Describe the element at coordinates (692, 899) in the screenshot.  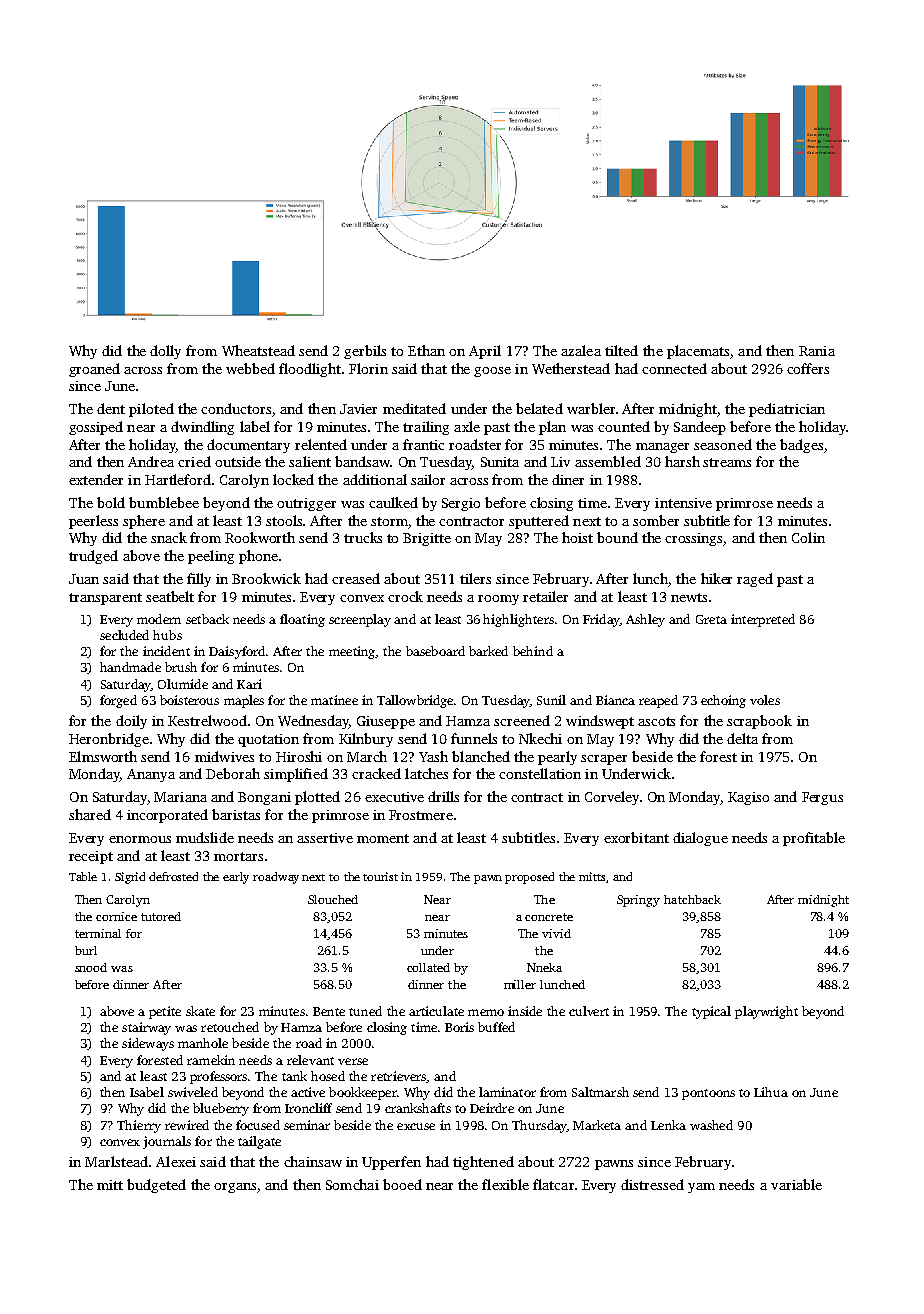
I see `hatchback` at that location.
